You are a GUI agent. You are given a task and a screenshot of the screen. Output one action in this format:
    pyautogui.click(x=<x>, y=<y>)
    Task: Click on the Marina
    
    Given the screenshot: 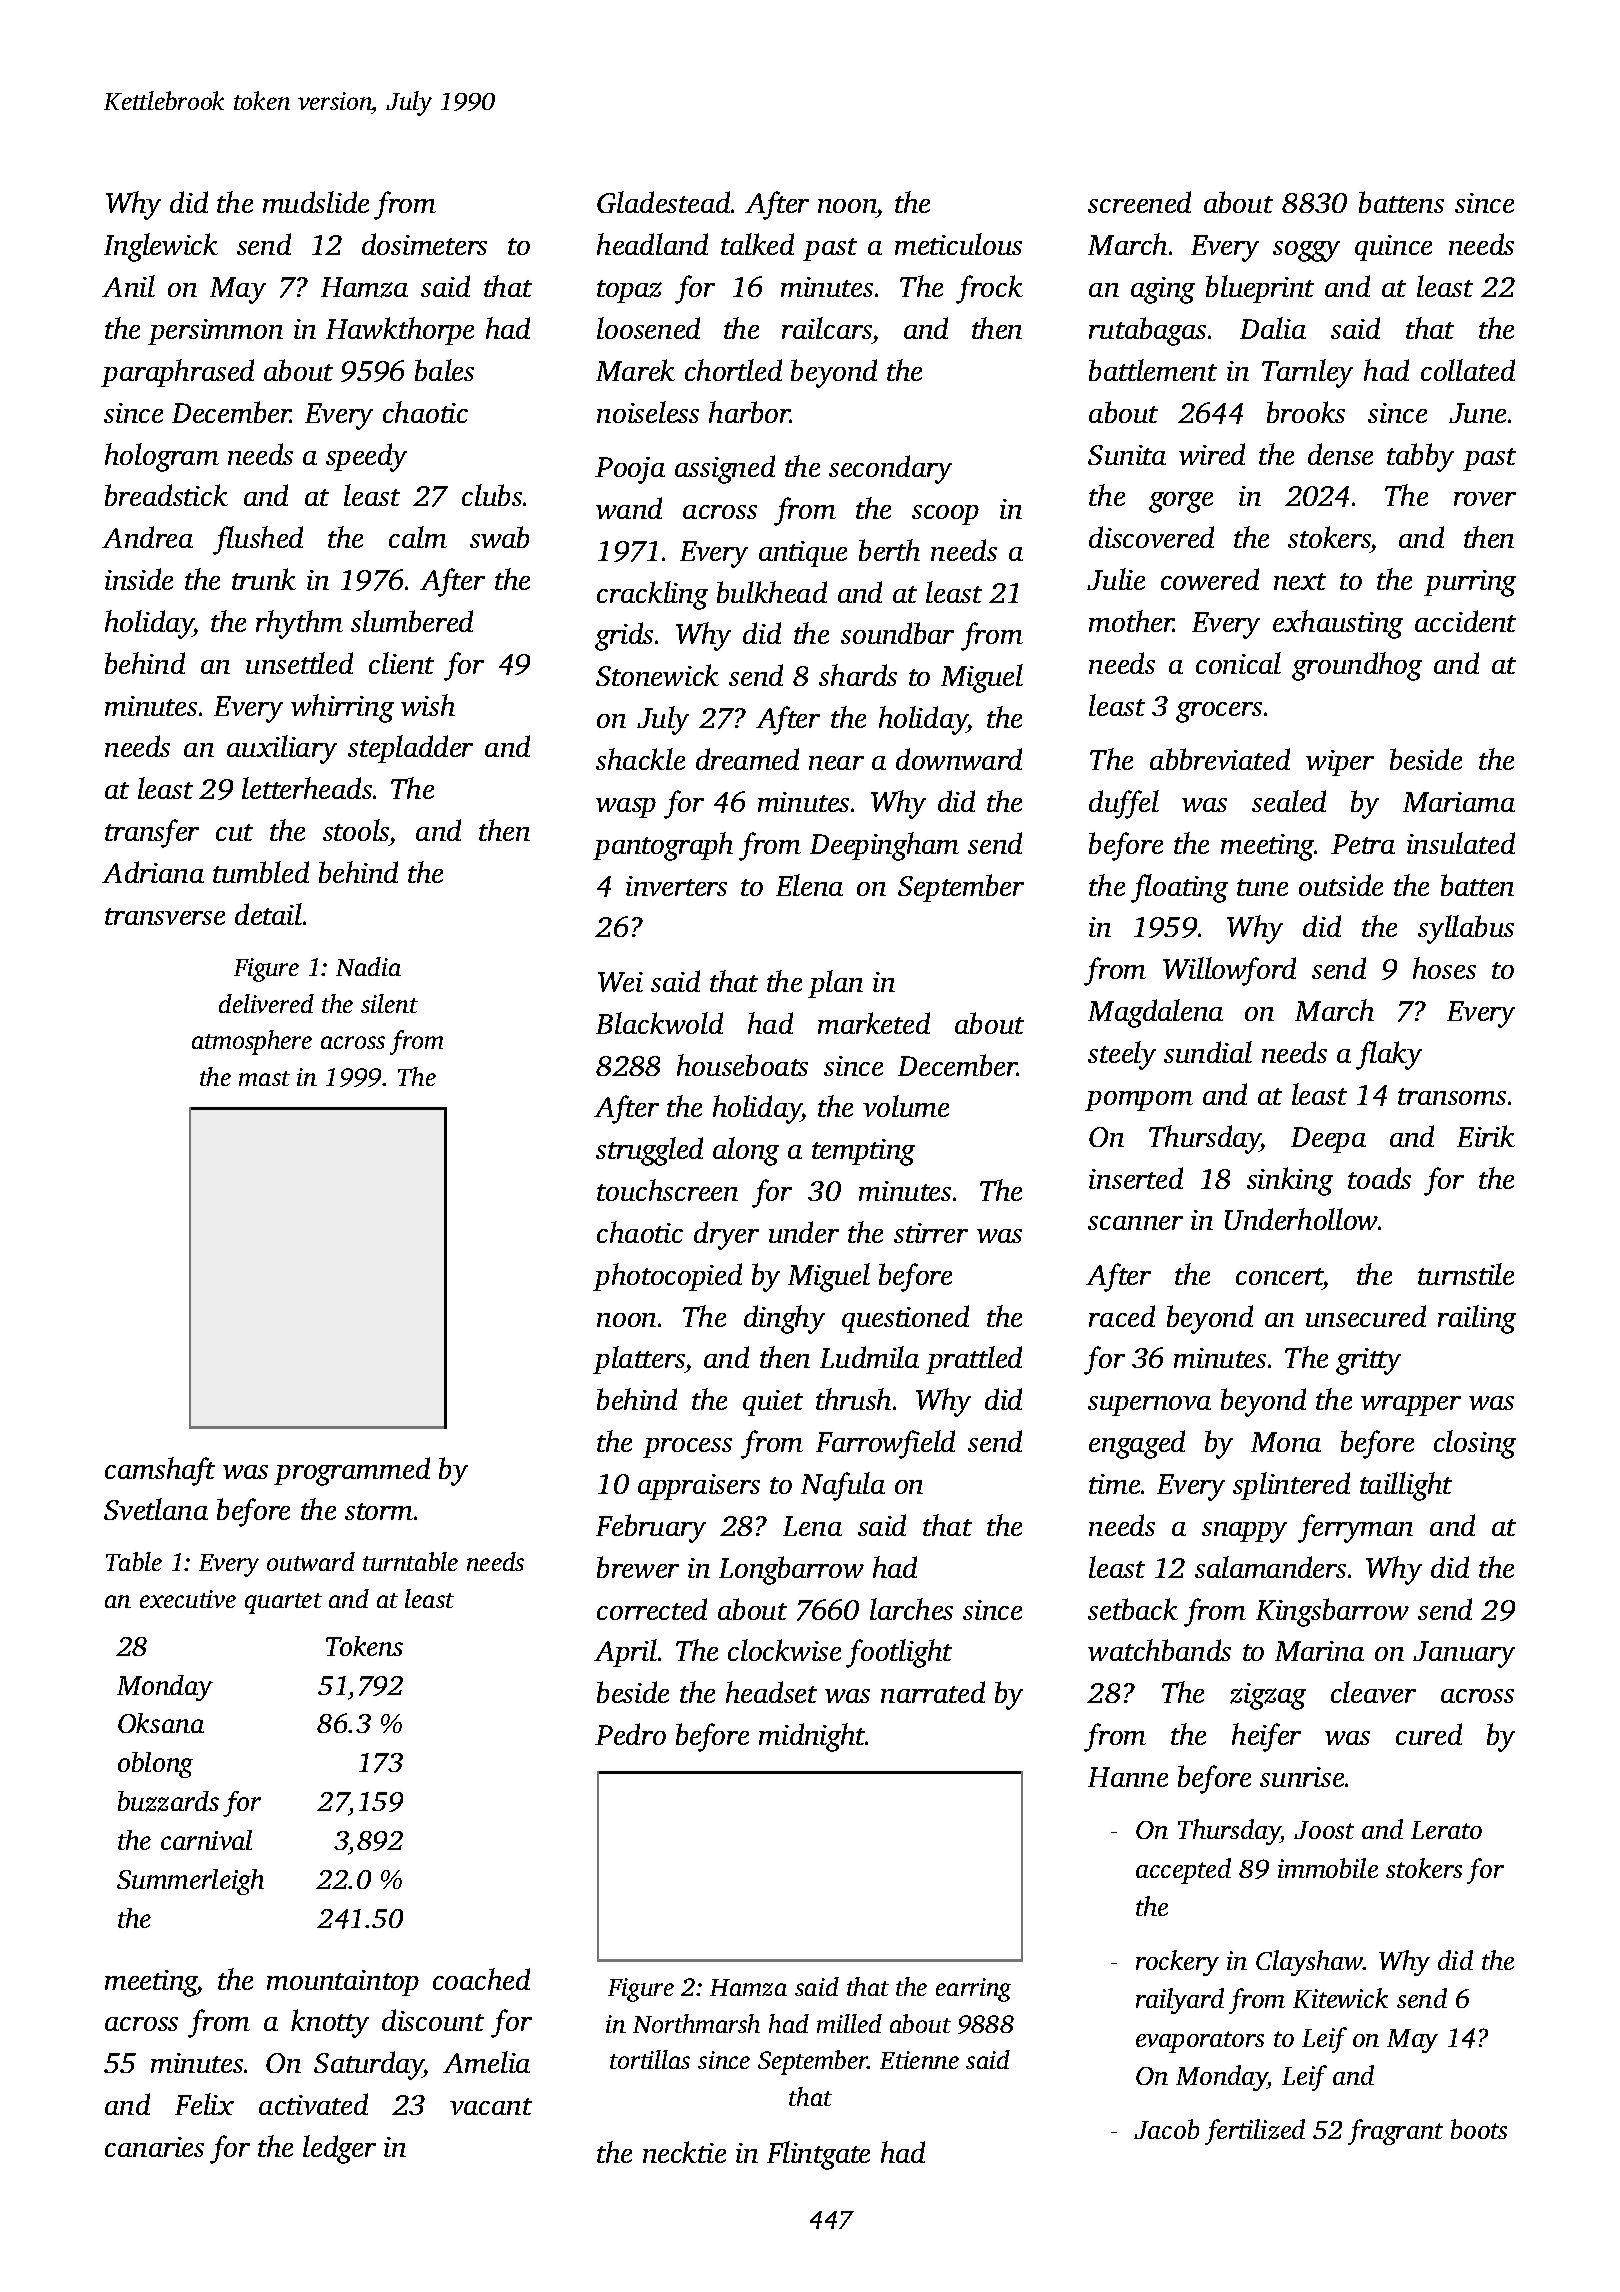 What is the action you would take?
    pyautogui.click(x=1319, y=1651)
